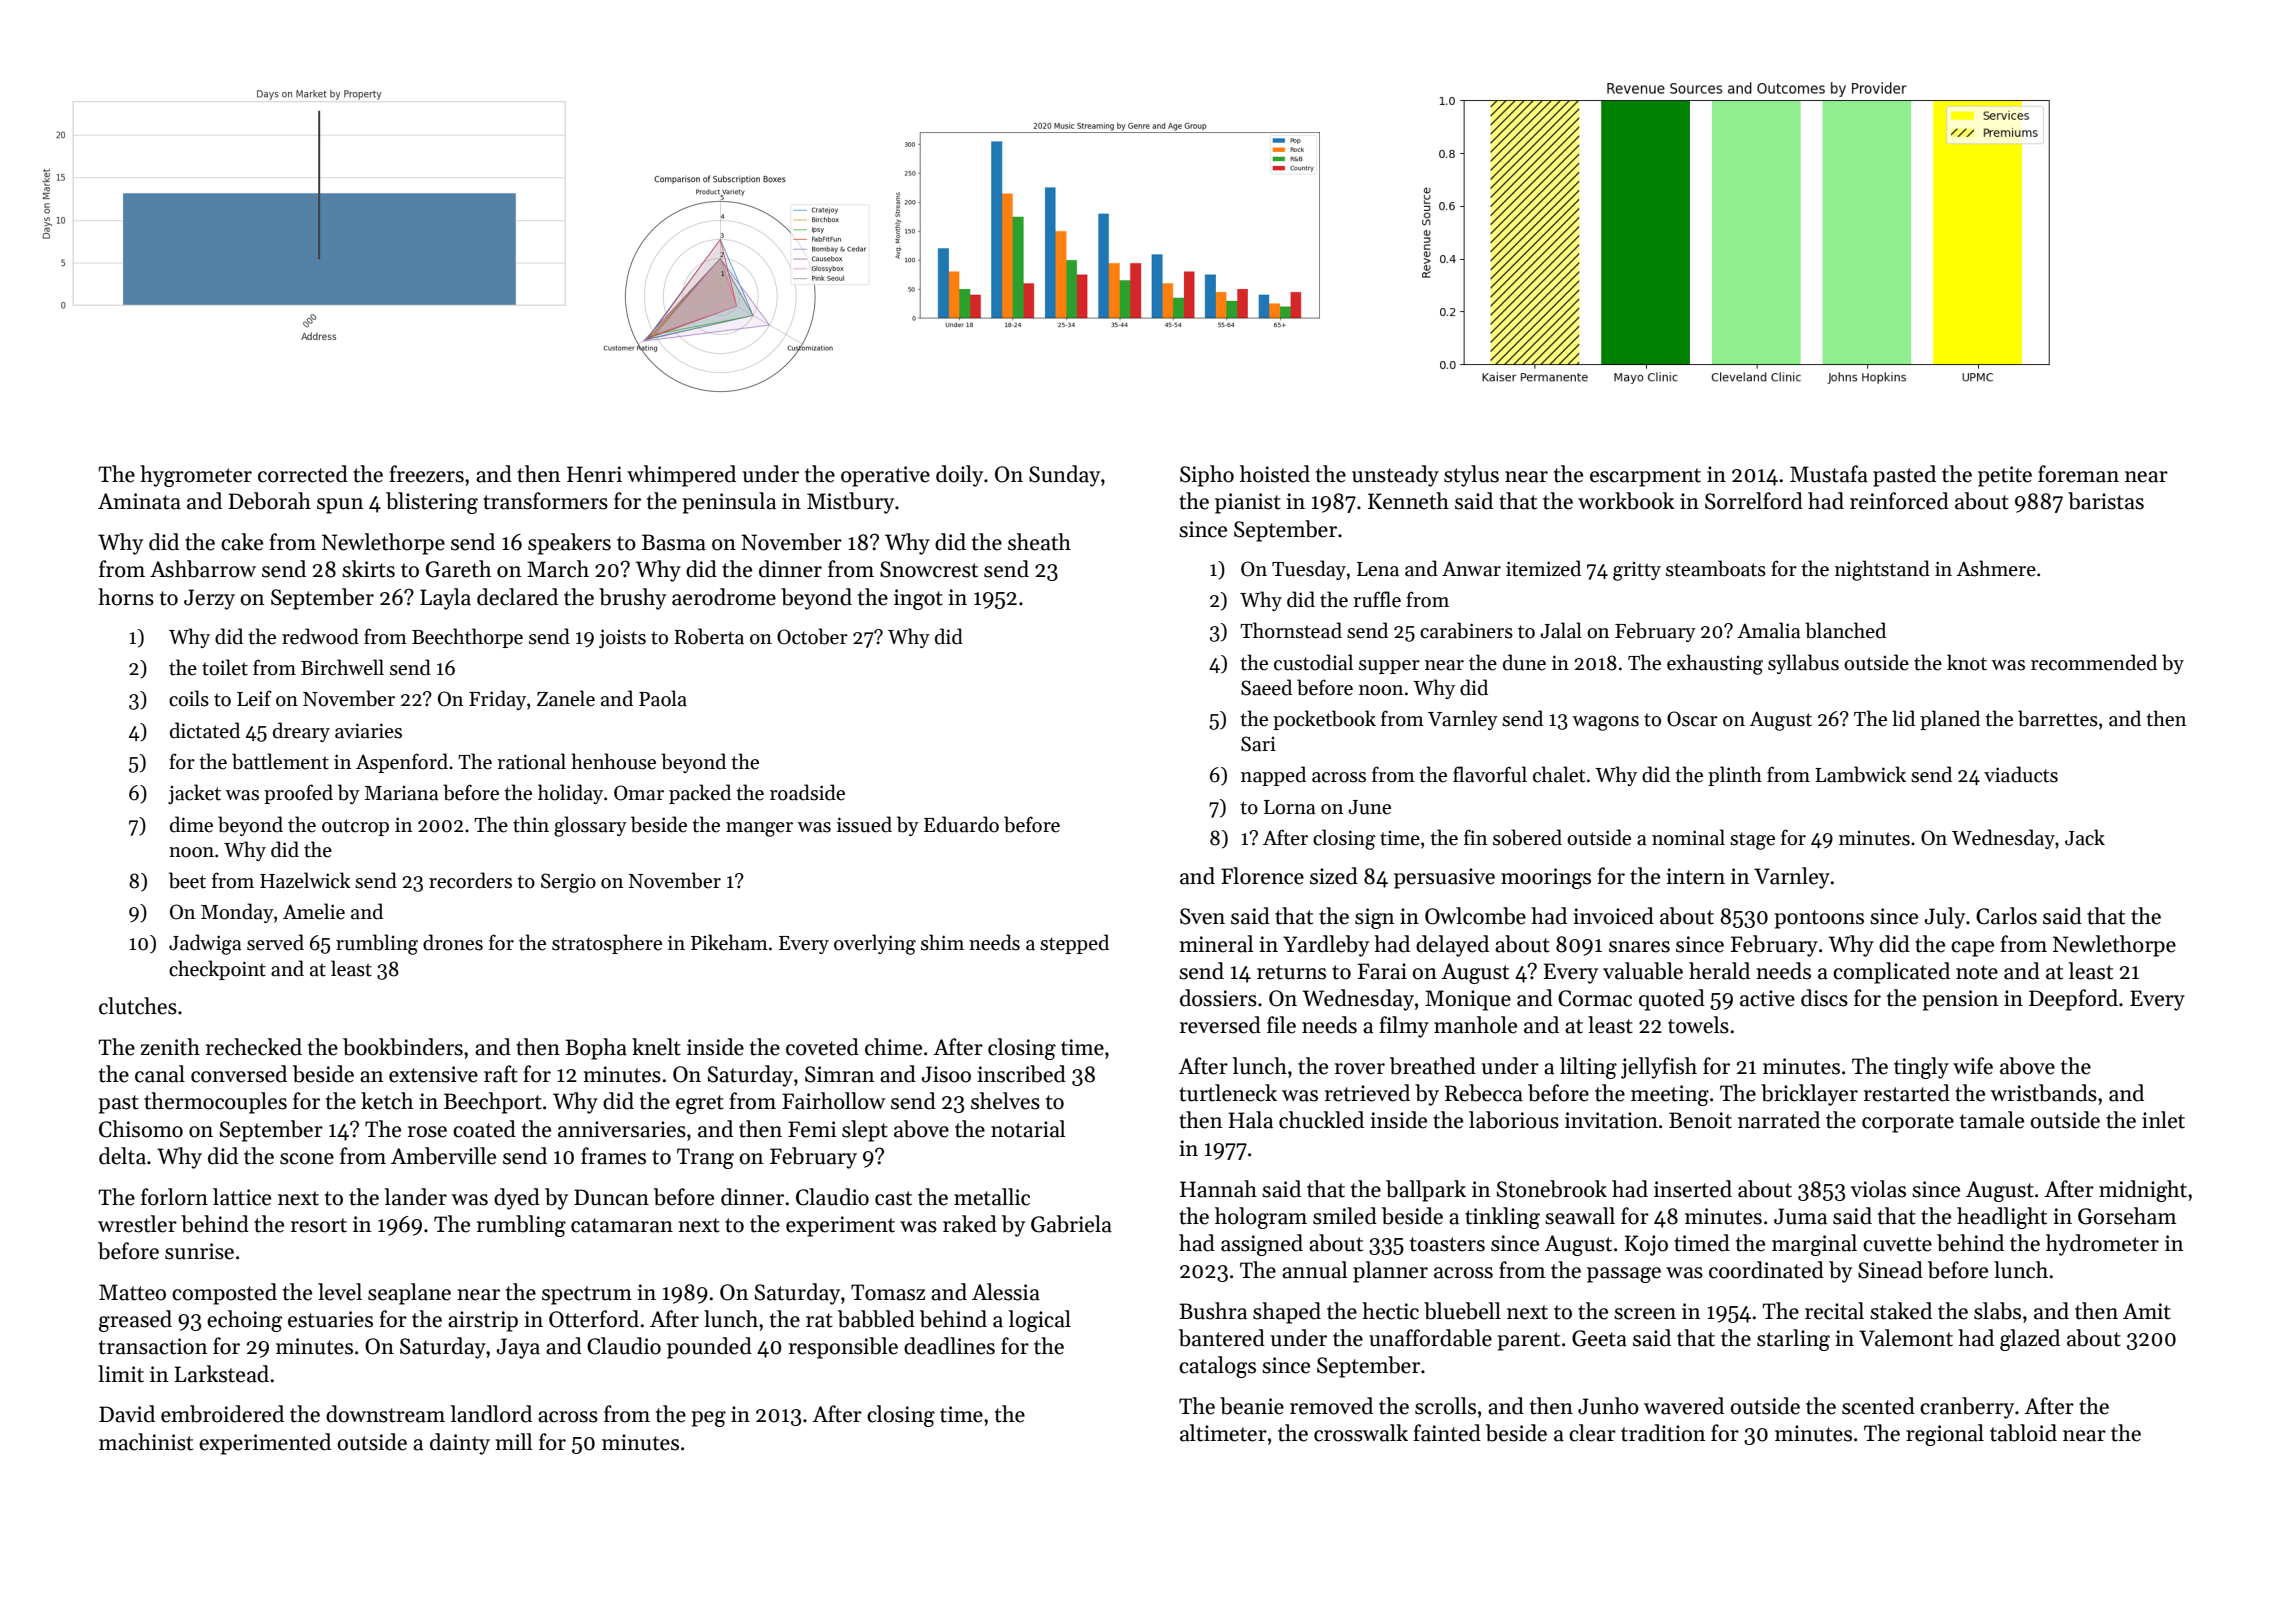  What do you see at coordinates (1324, 720) in the screenshot?
I see `pocketbook` at bounding box center [1324, 720].
